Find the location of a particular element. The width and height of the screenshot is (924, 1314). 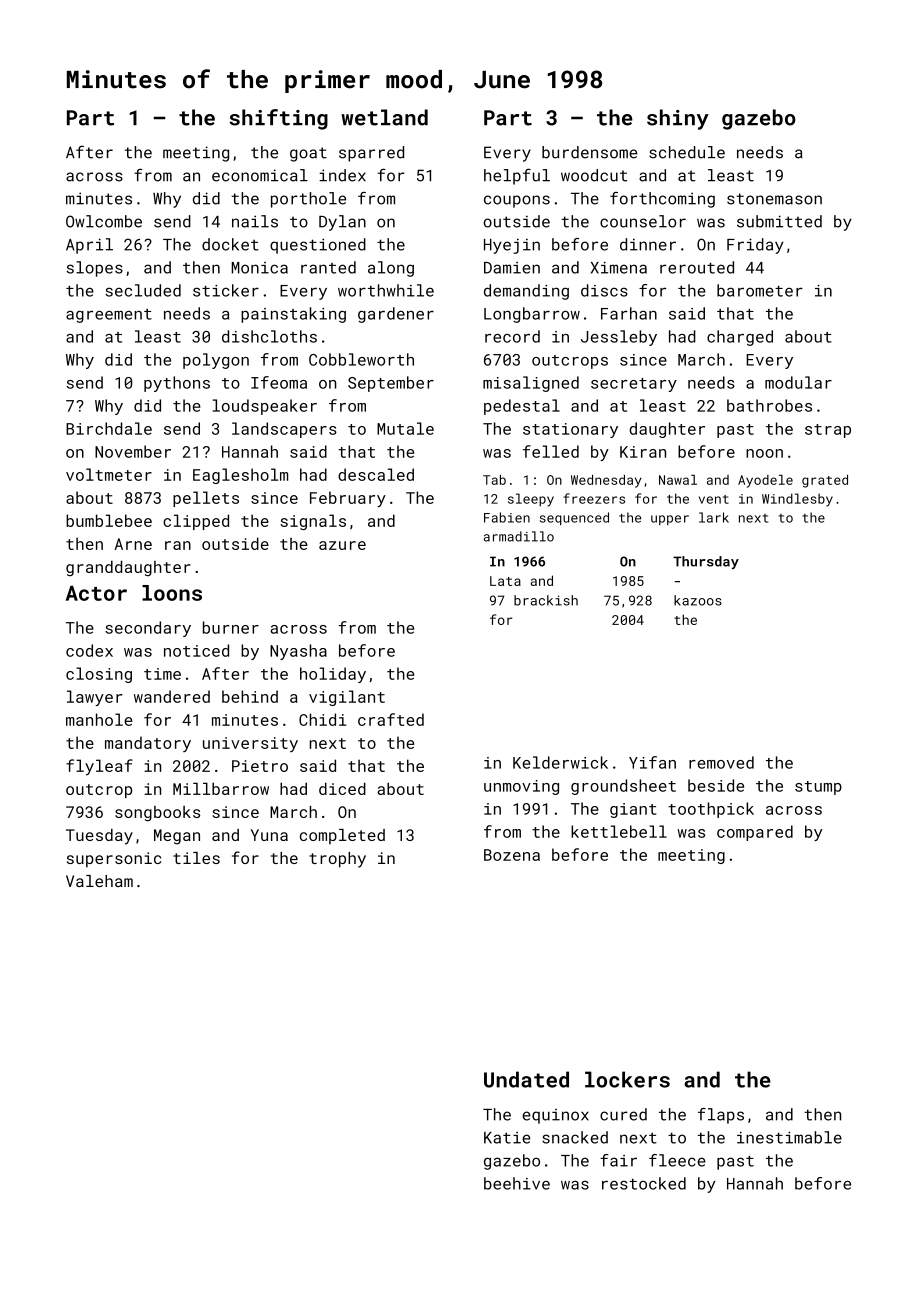

Valeham is located at coordinates (99, 881).
